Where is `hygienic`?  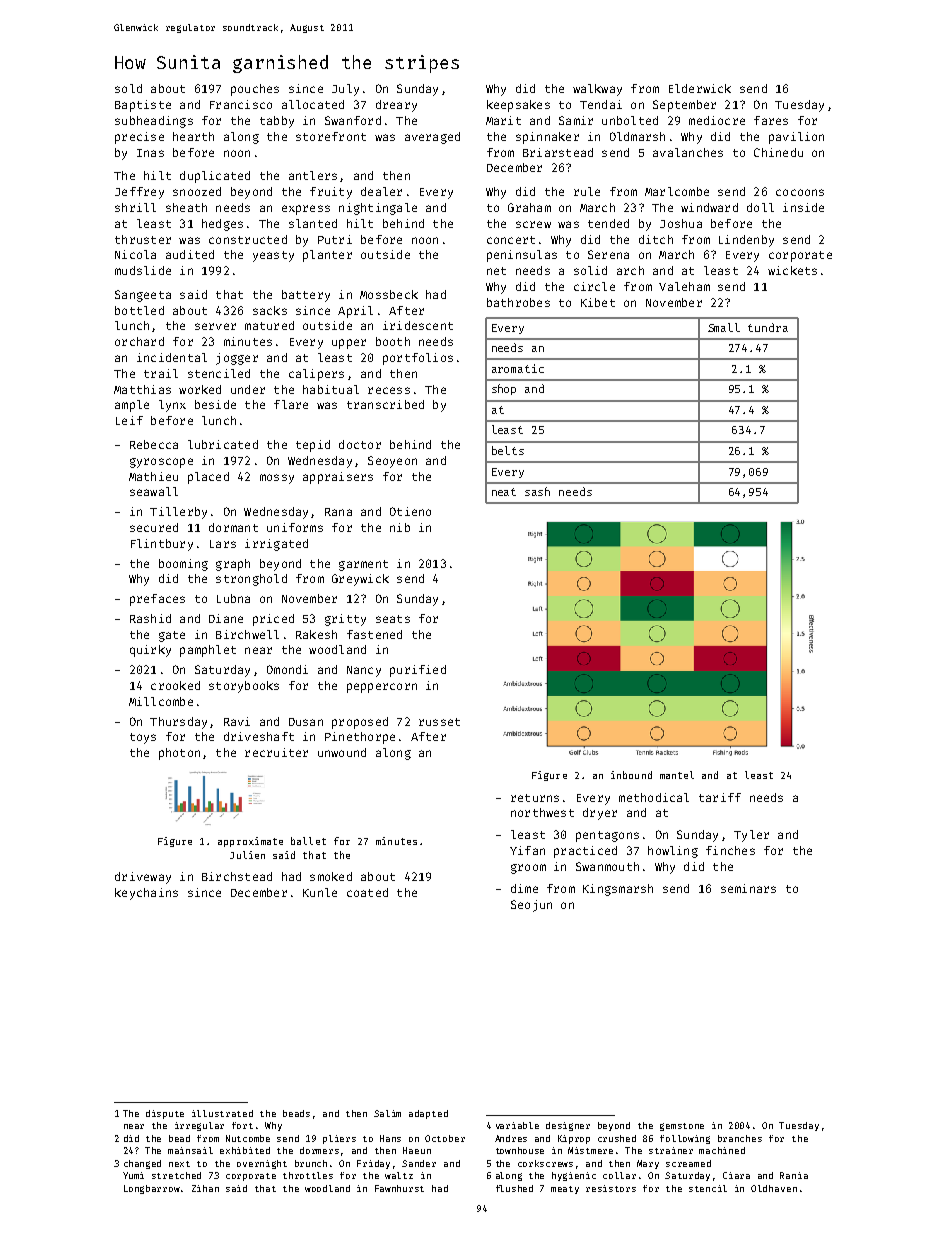
hygienic is located at coordinates (574, 1176).
